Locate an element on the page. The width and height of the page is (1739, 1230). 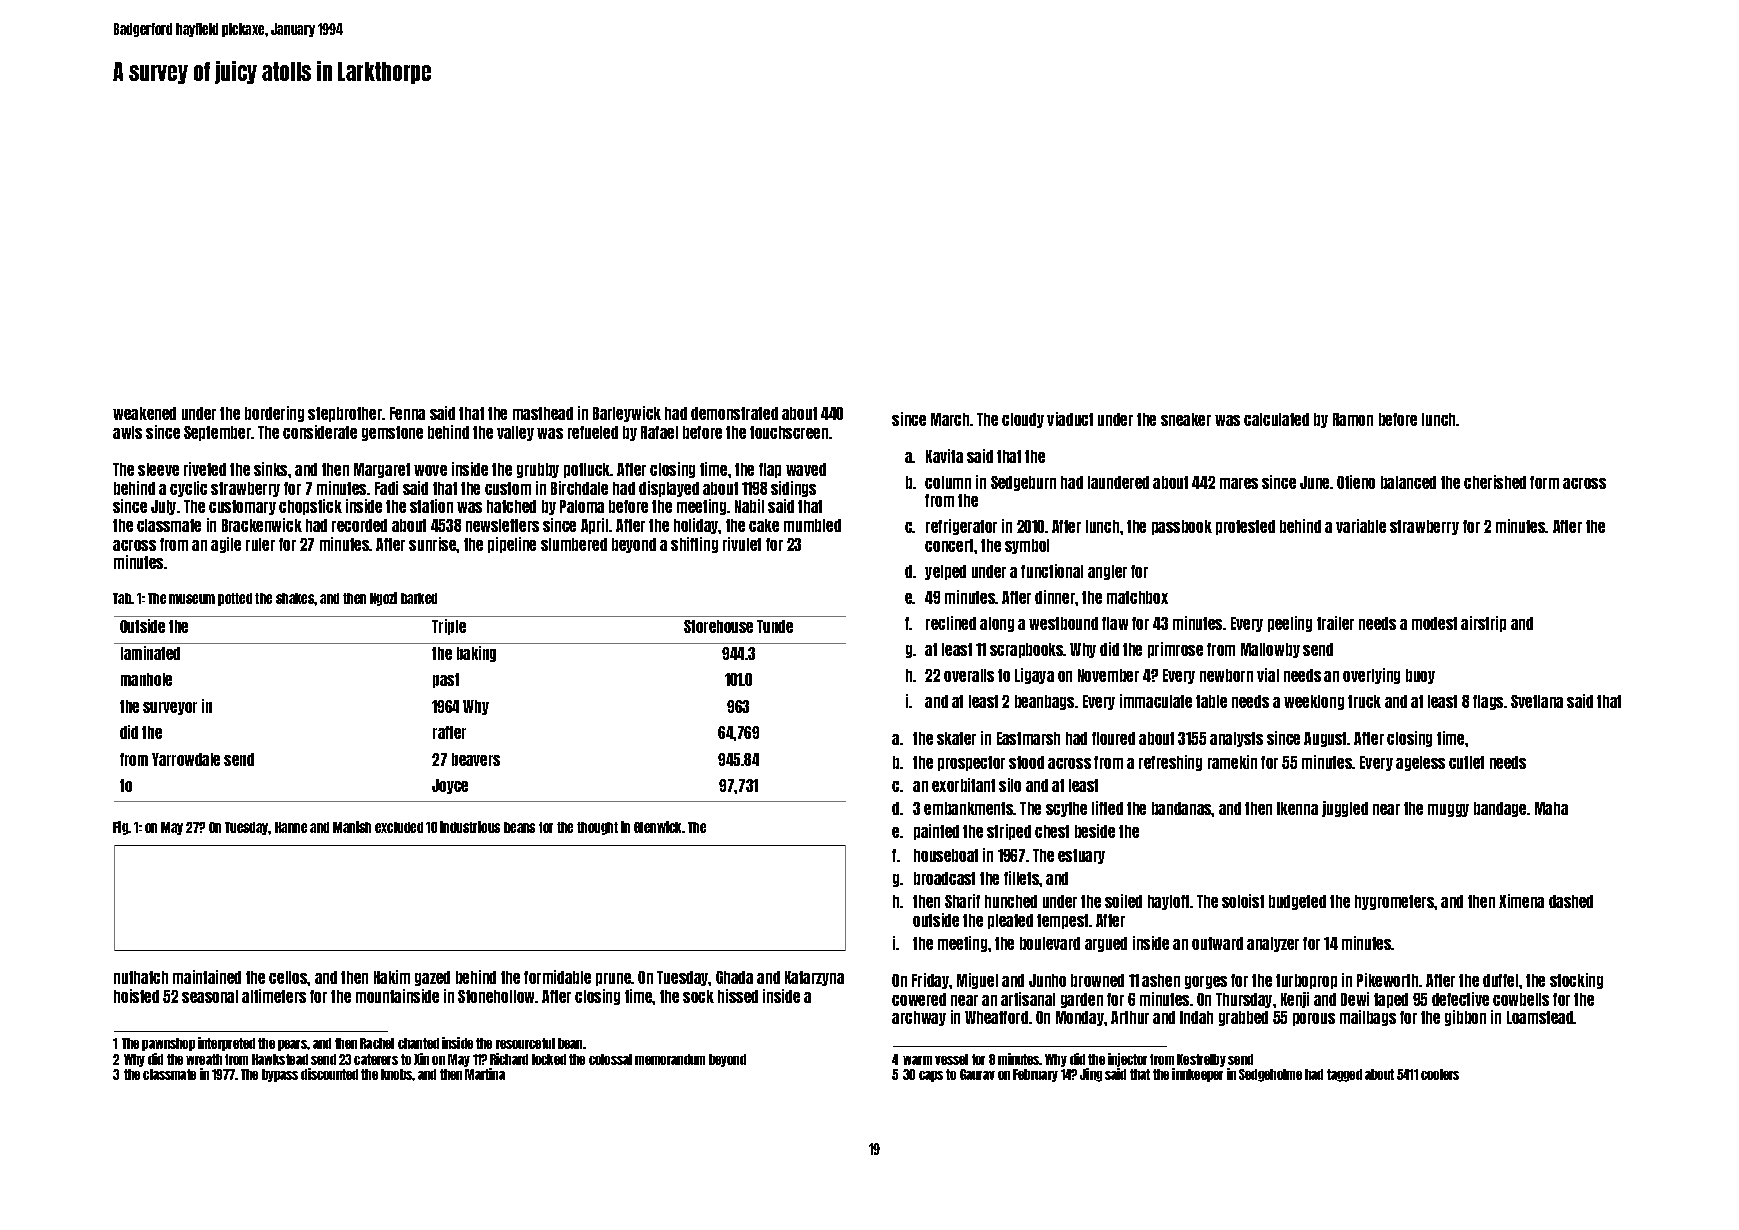
gibbon is located at coordinates (1465, 1018).
